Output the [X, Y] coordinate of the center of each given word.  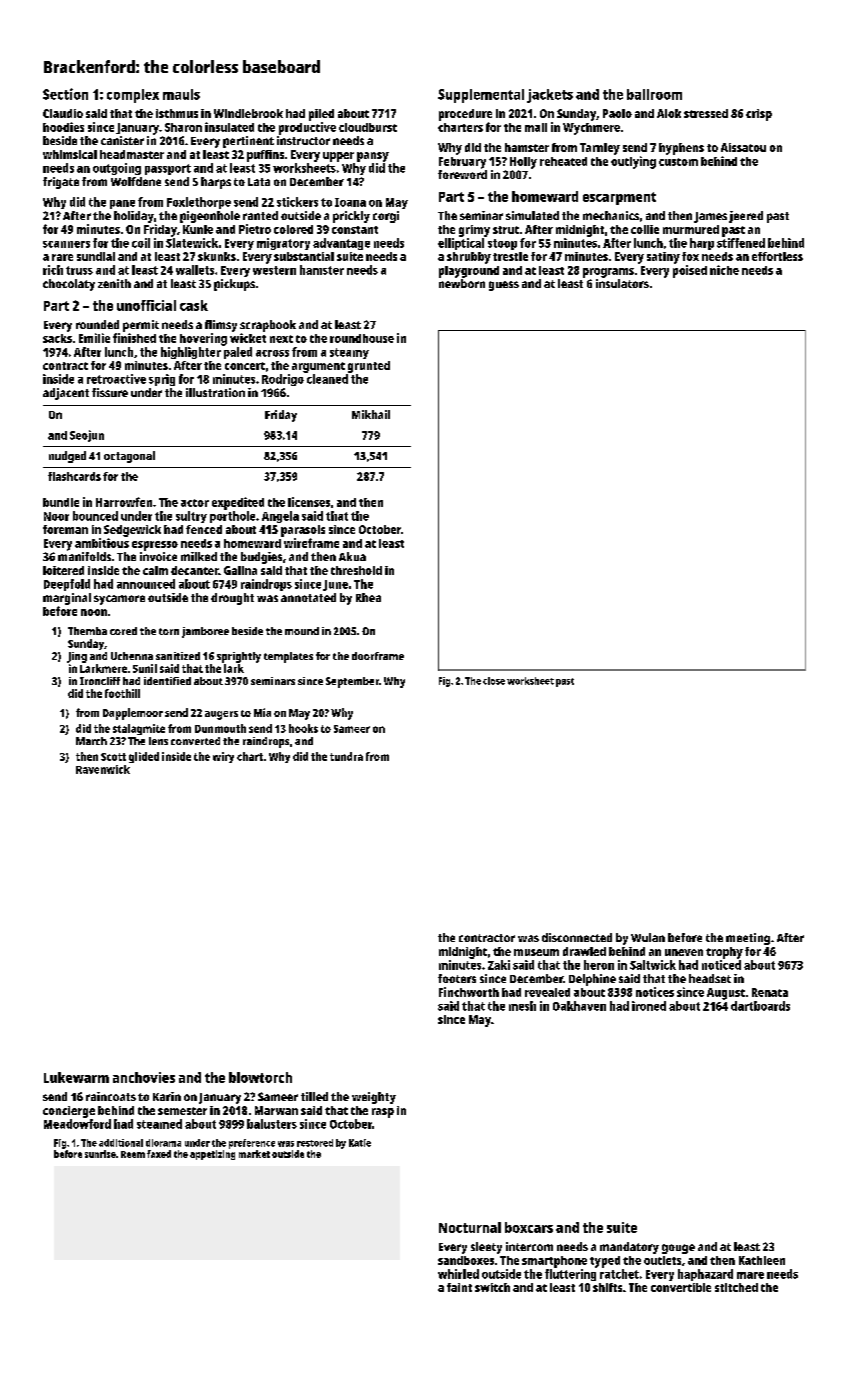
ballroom [654, 94]
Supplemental [481, 96]
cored [123, 631]
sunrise [100, 1154]
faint [459, 1287]
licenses [309, 502]
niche [724, 270]
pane [122, 204]
